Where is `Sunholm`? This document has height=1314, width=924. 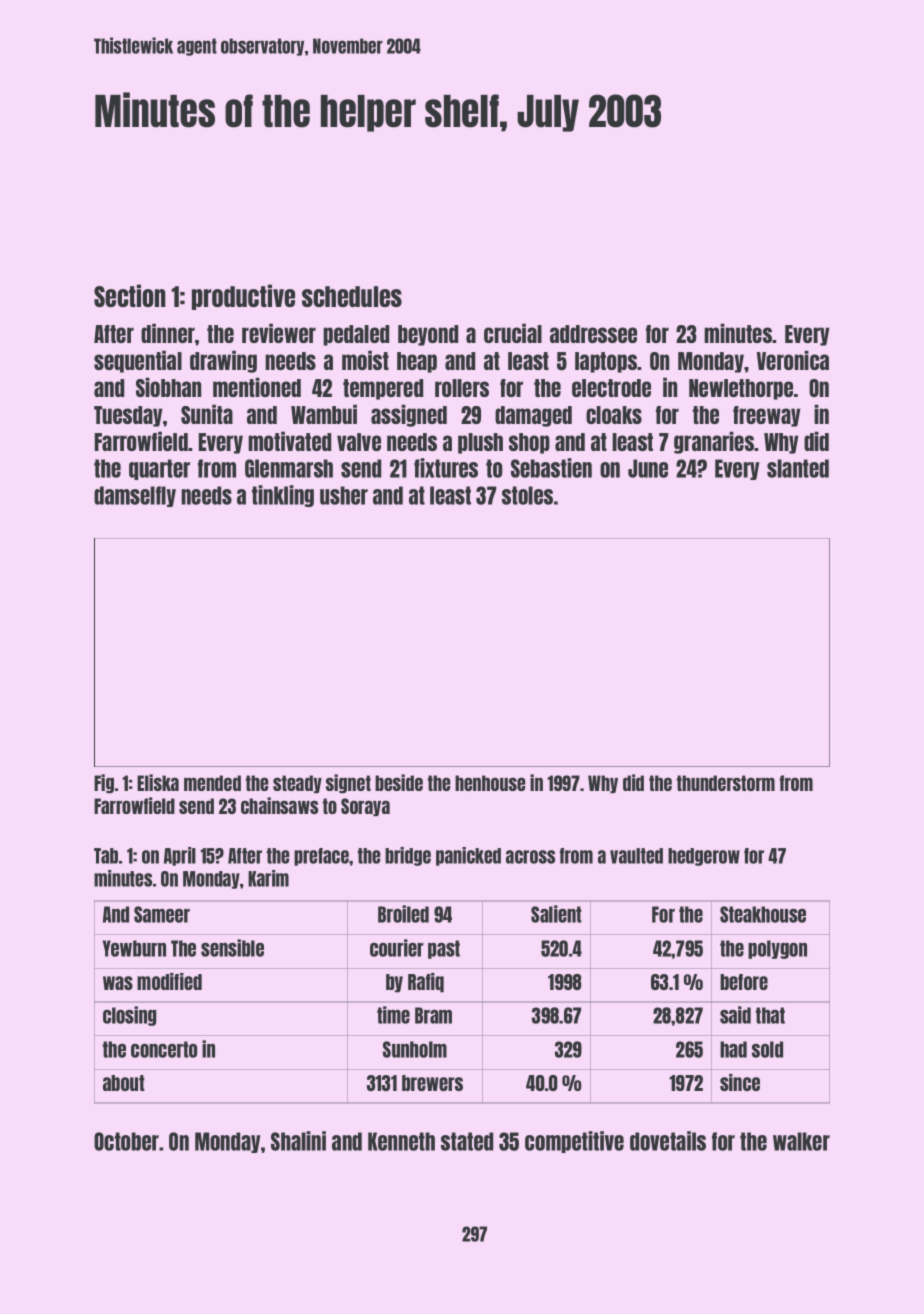 Sunholm is located at coordinates (415, 1049).
